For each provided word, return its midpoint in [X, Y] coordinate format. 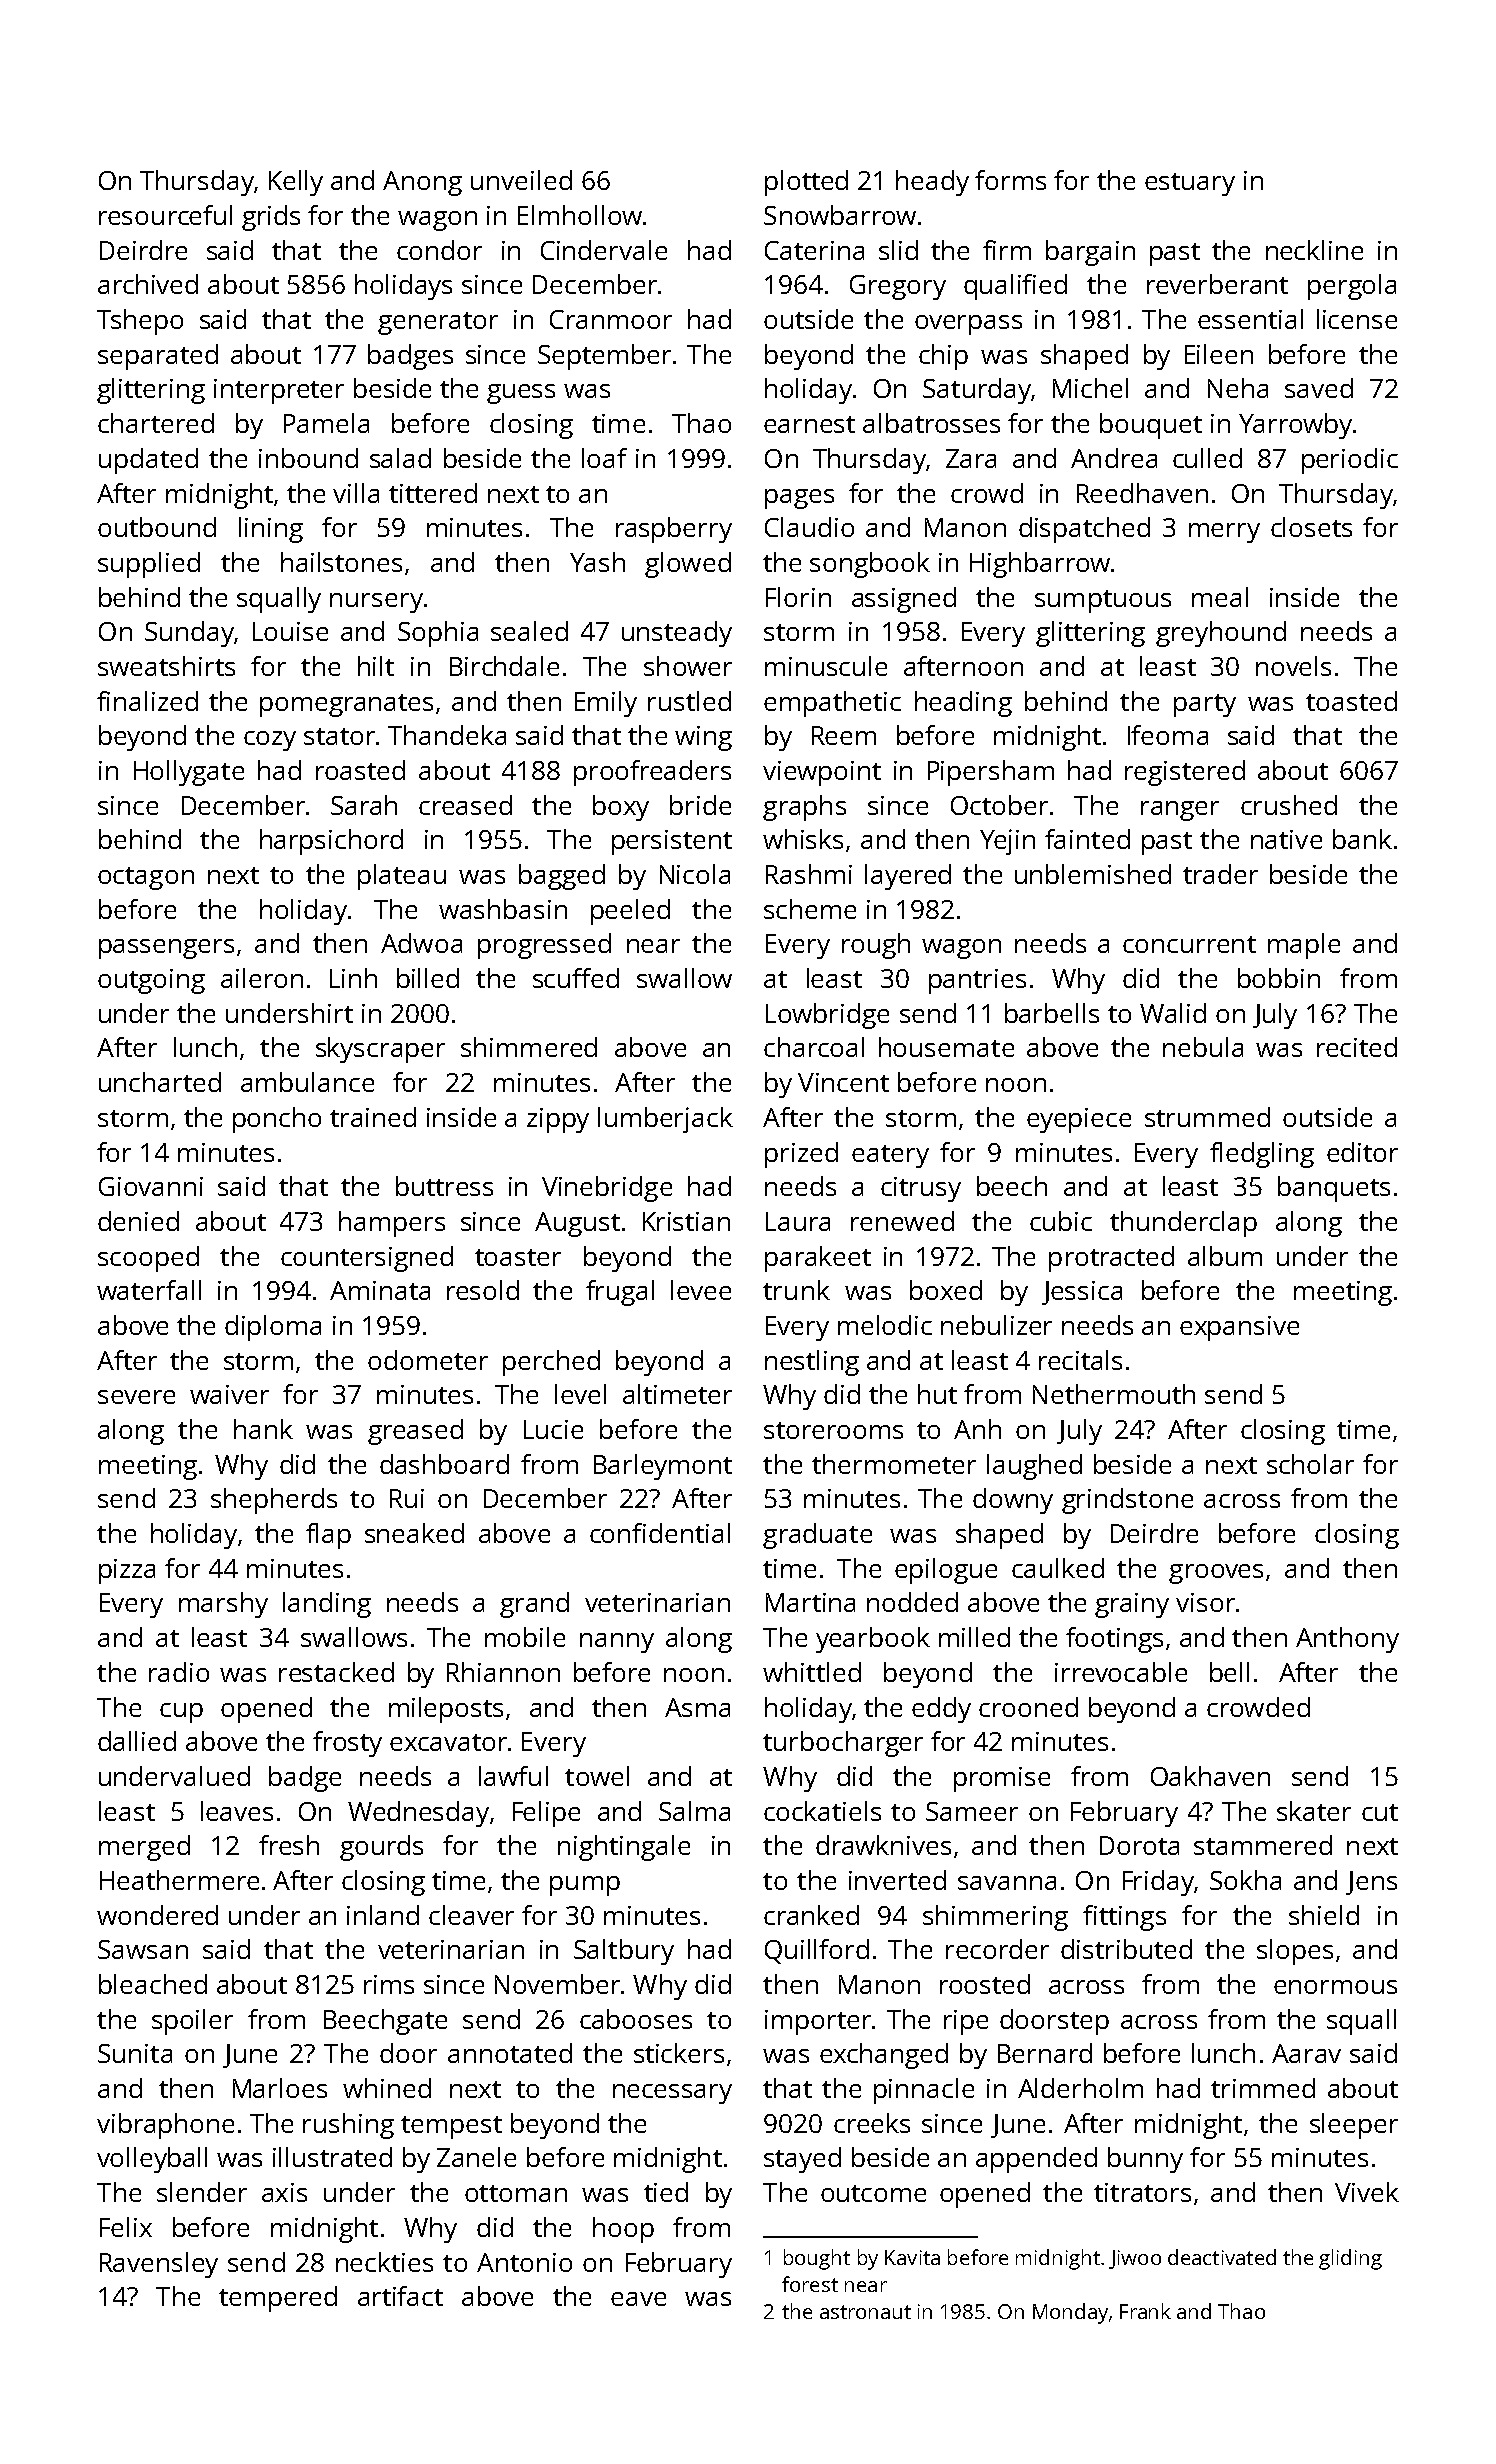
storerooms [833, 1430]
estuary [1190, 184]
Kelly [296, 183]
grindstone [1127, 1501]
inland [383, 1915]
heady [932, 183]
